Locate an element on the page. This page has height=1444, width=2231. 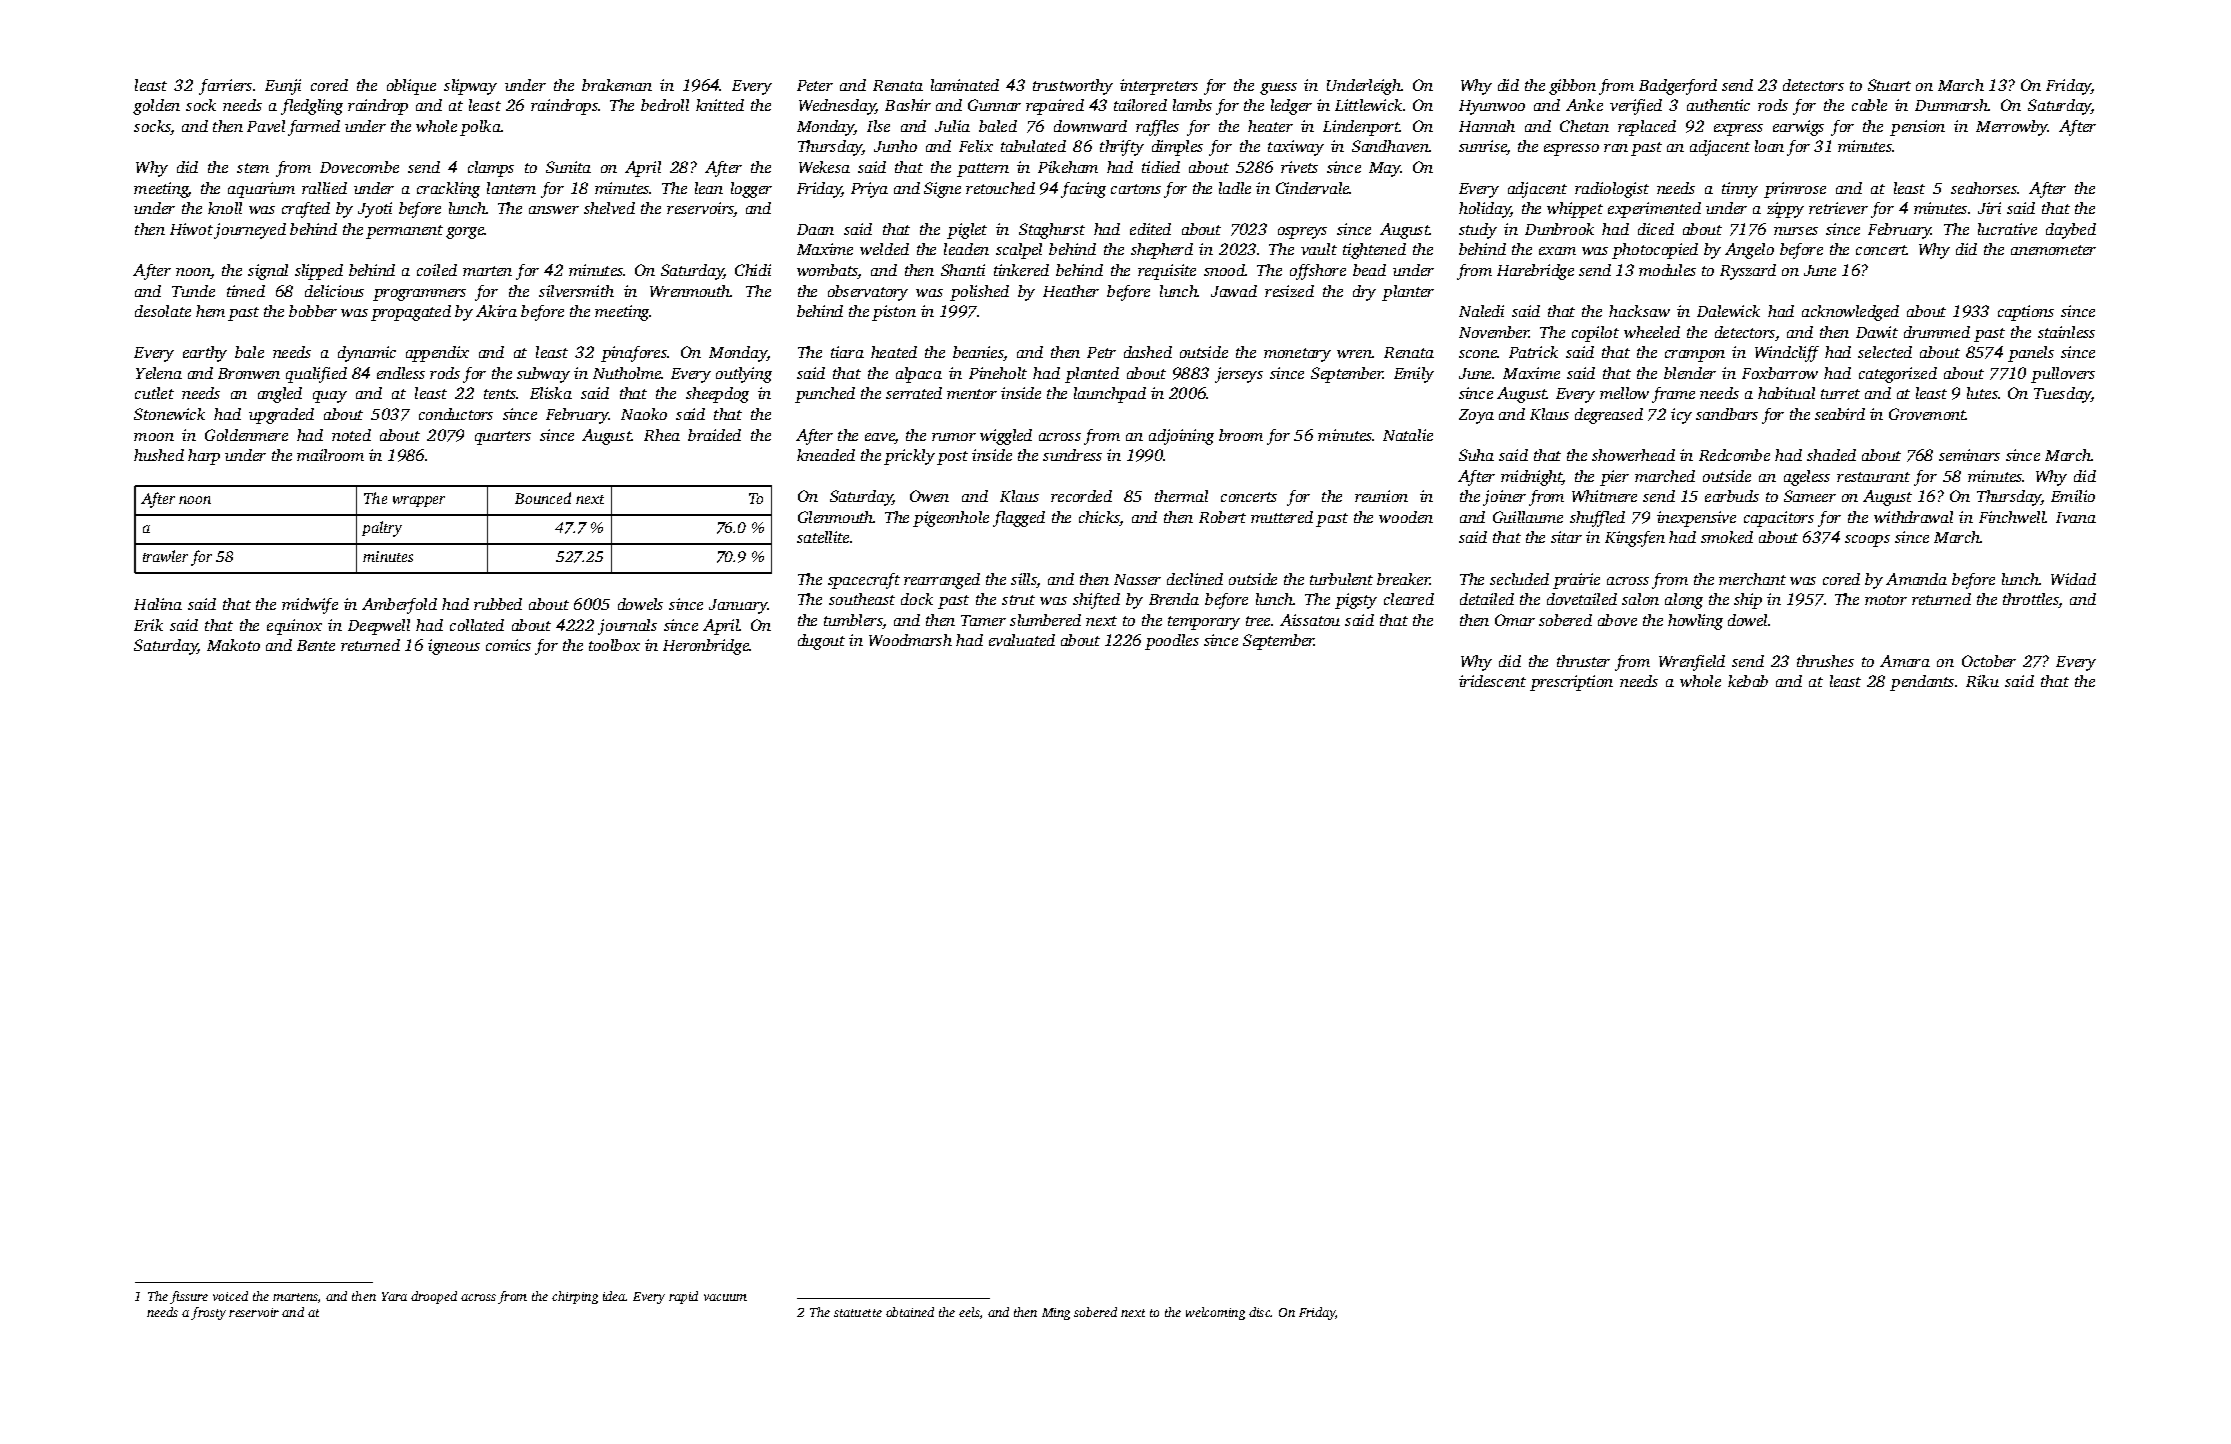
Riku is located at coordinates (1982, 681).
